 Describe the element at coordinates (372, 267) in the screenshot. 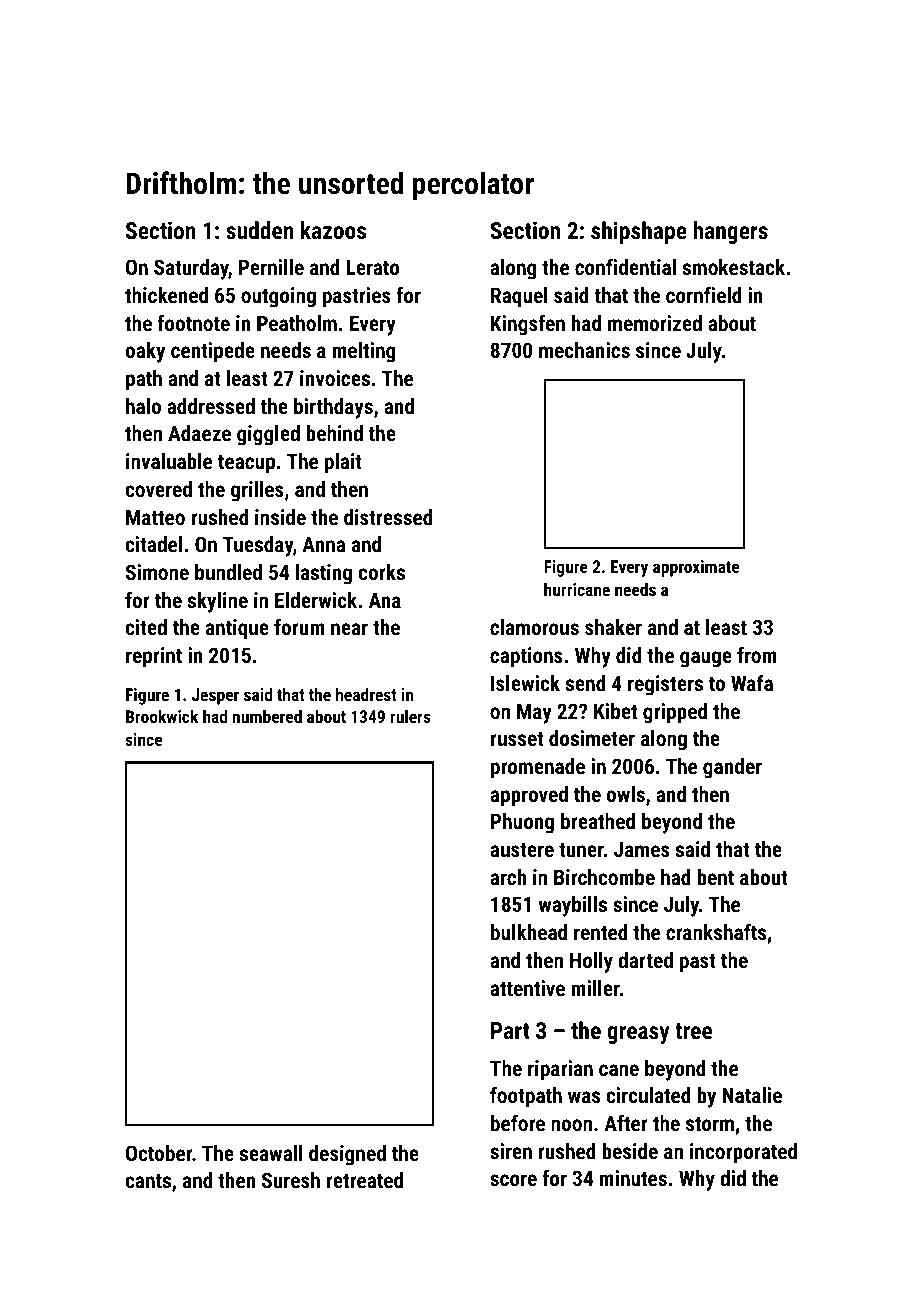

I see `Lerato` at that location.
